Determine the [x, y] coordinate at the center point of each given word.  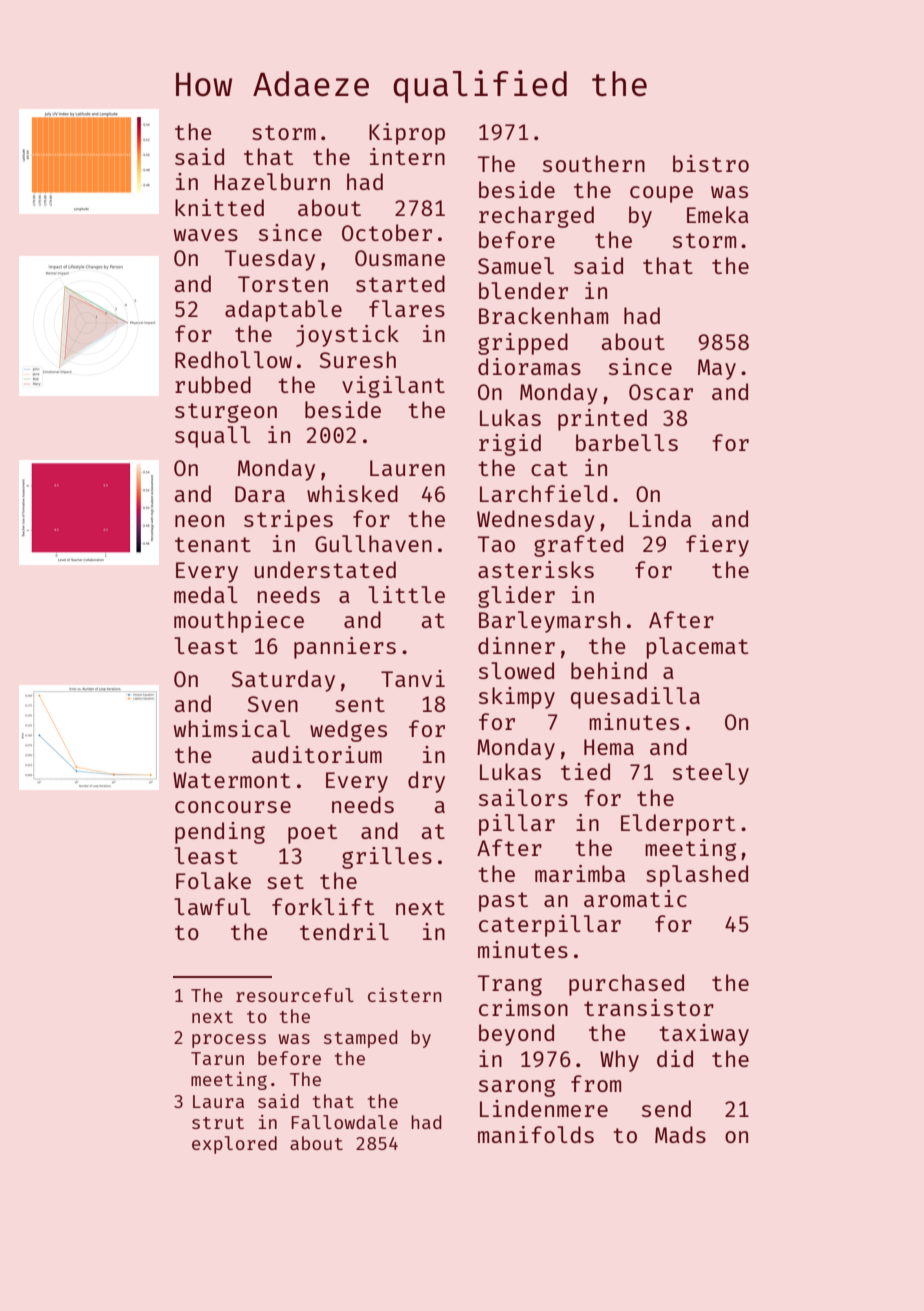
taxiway [704, 1035]
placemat [697, 648]
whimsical [232, 728]
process [229, 1041]
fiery [717, 546]
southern [594, 163]
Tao [496, 544]
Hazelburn [272, 181]
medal [206, 594]
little [406, 594]
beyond [516, 1035]
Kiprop [407, 134]
